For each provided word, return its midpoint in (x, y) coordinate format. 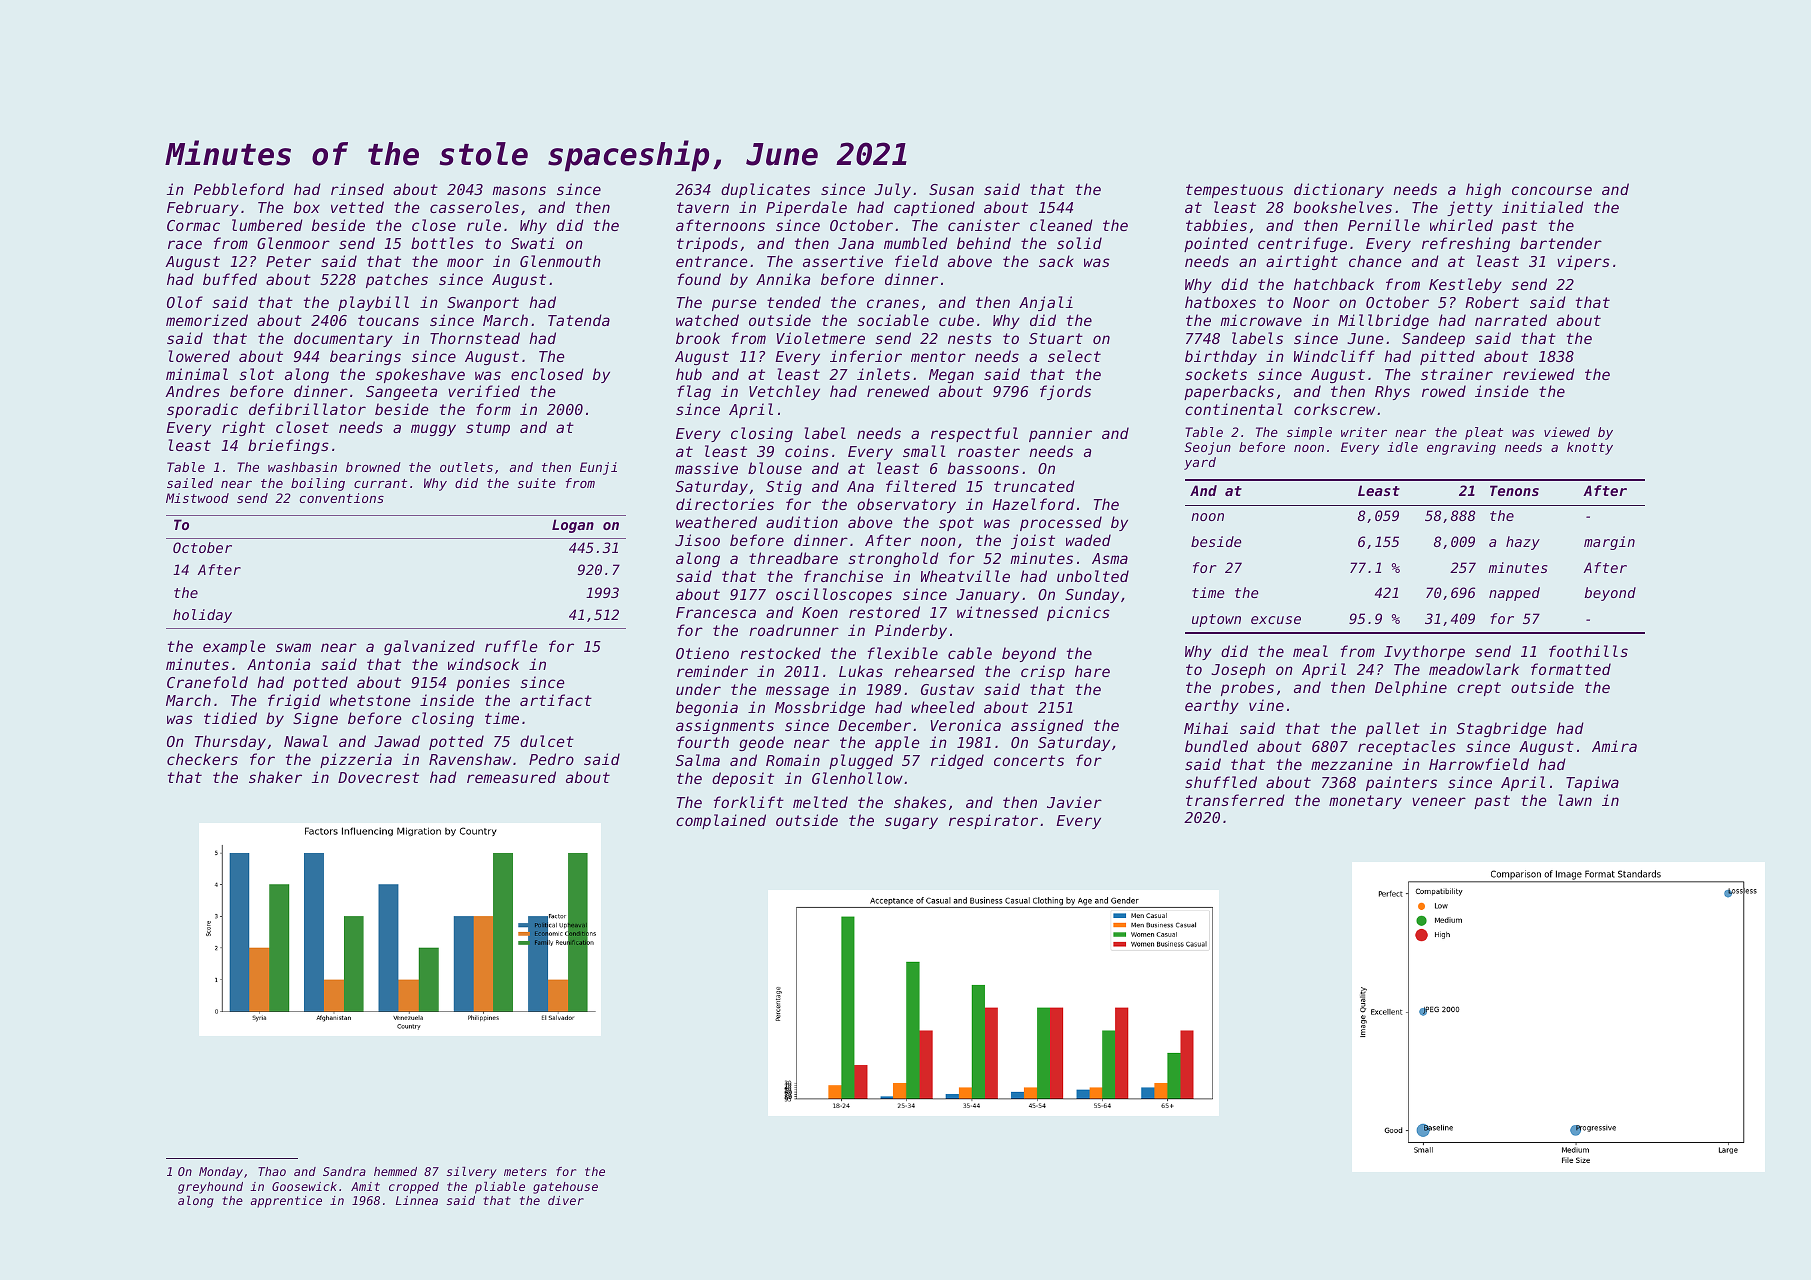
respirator (993, 821)
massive (706, 468)
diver (566, 1200)
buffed (230, 279)
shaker (275, 777)
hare (1092, 671)
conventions (342, 498)
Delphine (1411, 688)
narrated (1511, 320)
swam (293, 647)
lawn (1575, 800)
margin (1609, 543)
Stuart (1056, 338)
